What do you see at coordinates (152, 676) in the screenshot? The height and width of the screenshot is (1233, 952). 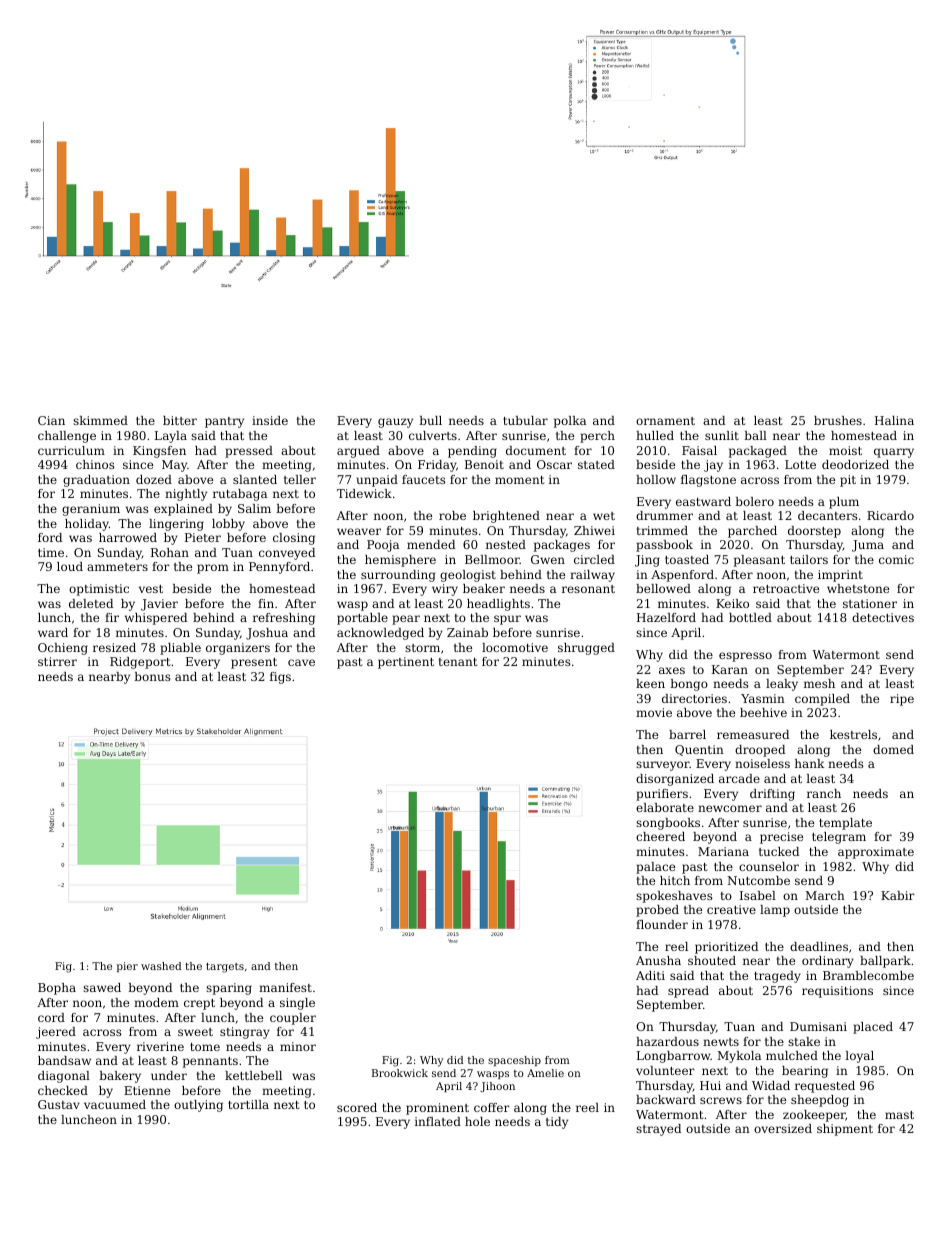 I see `bonus` at bounding box center [152, 676].
